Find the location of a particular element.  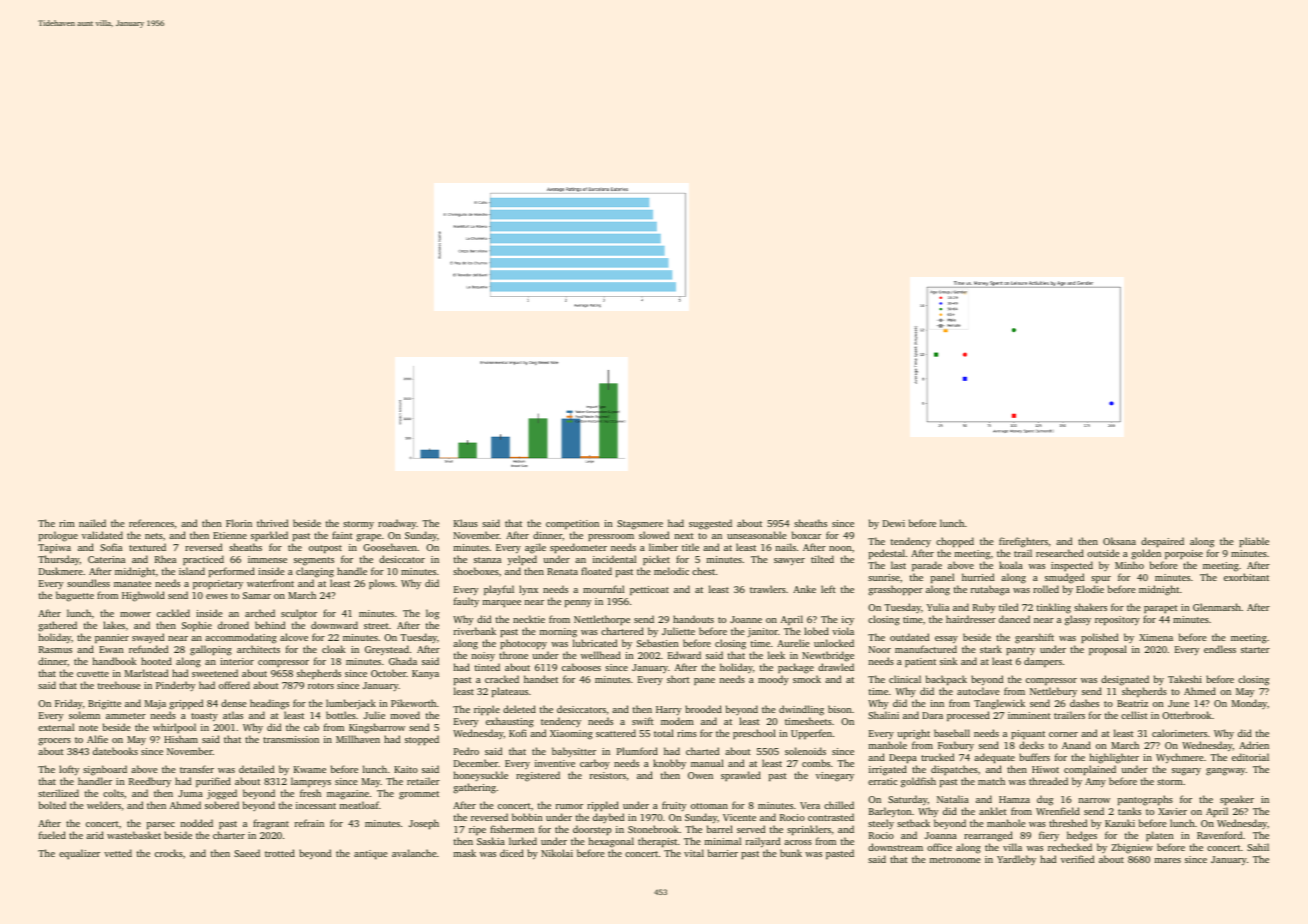

Florin is located at coordinates (239, 523).
